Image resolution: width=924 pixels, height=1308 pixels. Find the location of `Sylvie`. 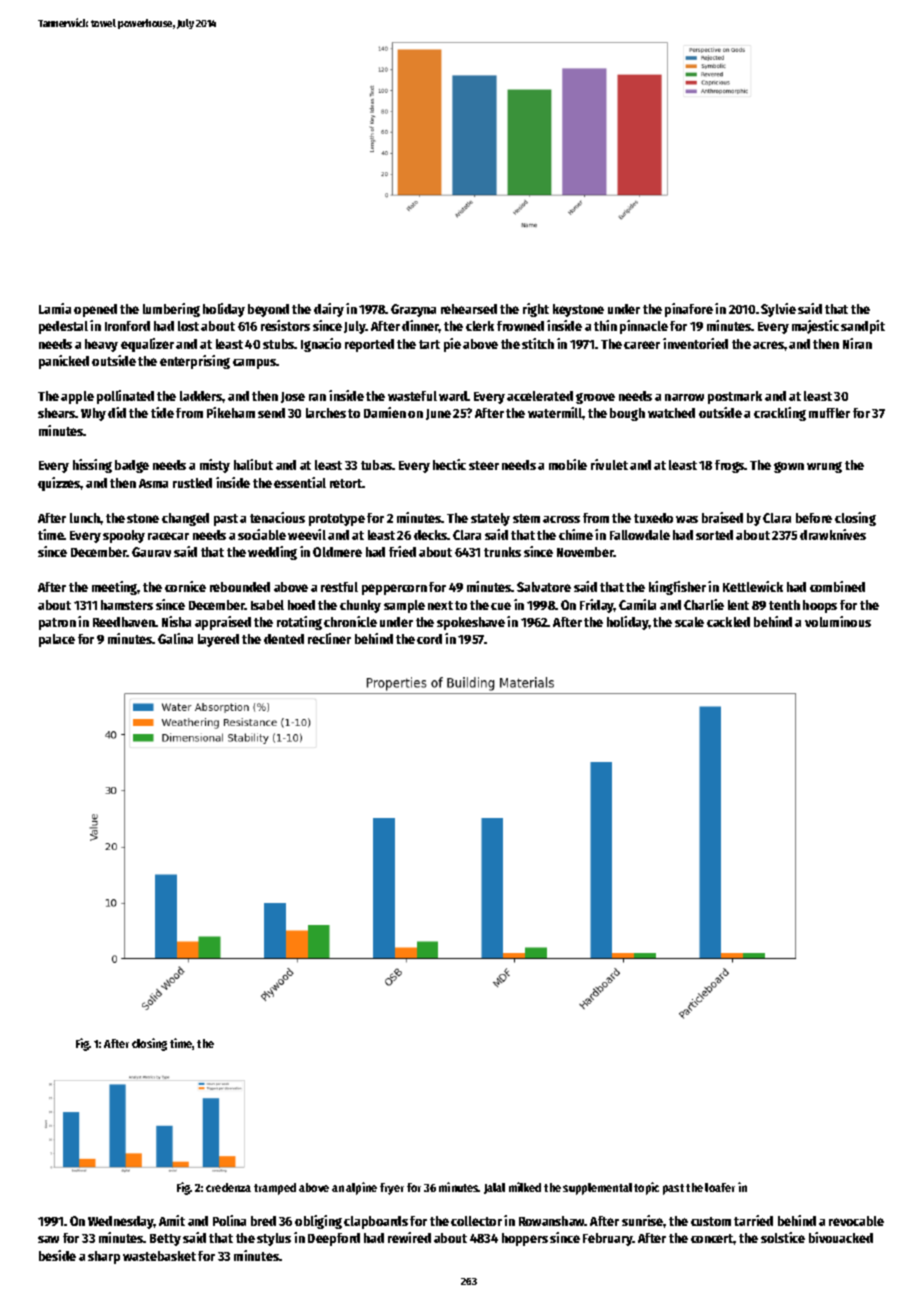

Sylvie is located at coordinates (778, 310).
